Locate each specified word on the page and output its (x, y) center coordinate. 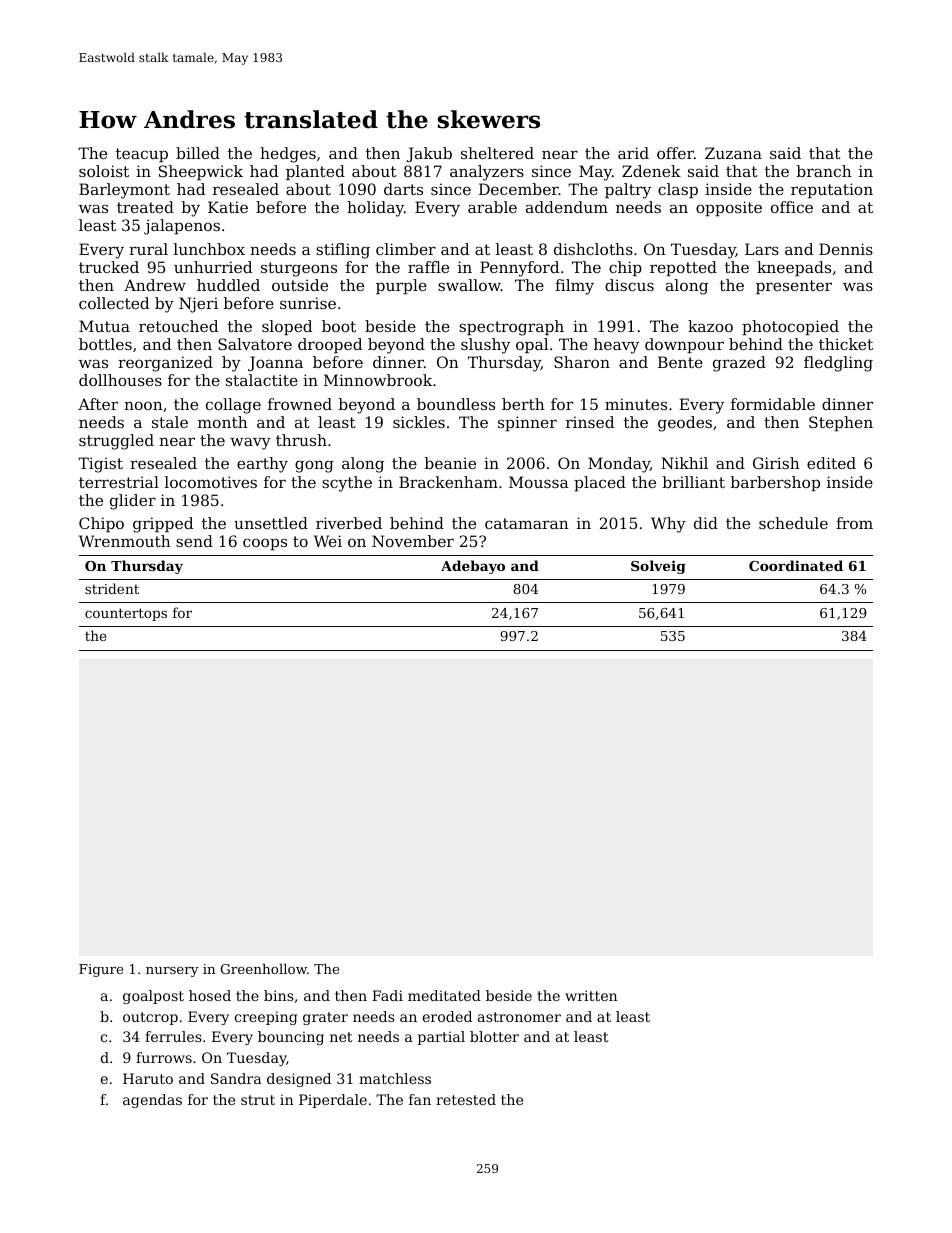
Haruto (148, 1078)
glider (133, 502)
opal (532, 345)
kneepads (794, 268)
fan (420, 1099)
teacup (142, 155)
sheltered (497, 153)
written (591, 995)
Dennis (846, 249)
